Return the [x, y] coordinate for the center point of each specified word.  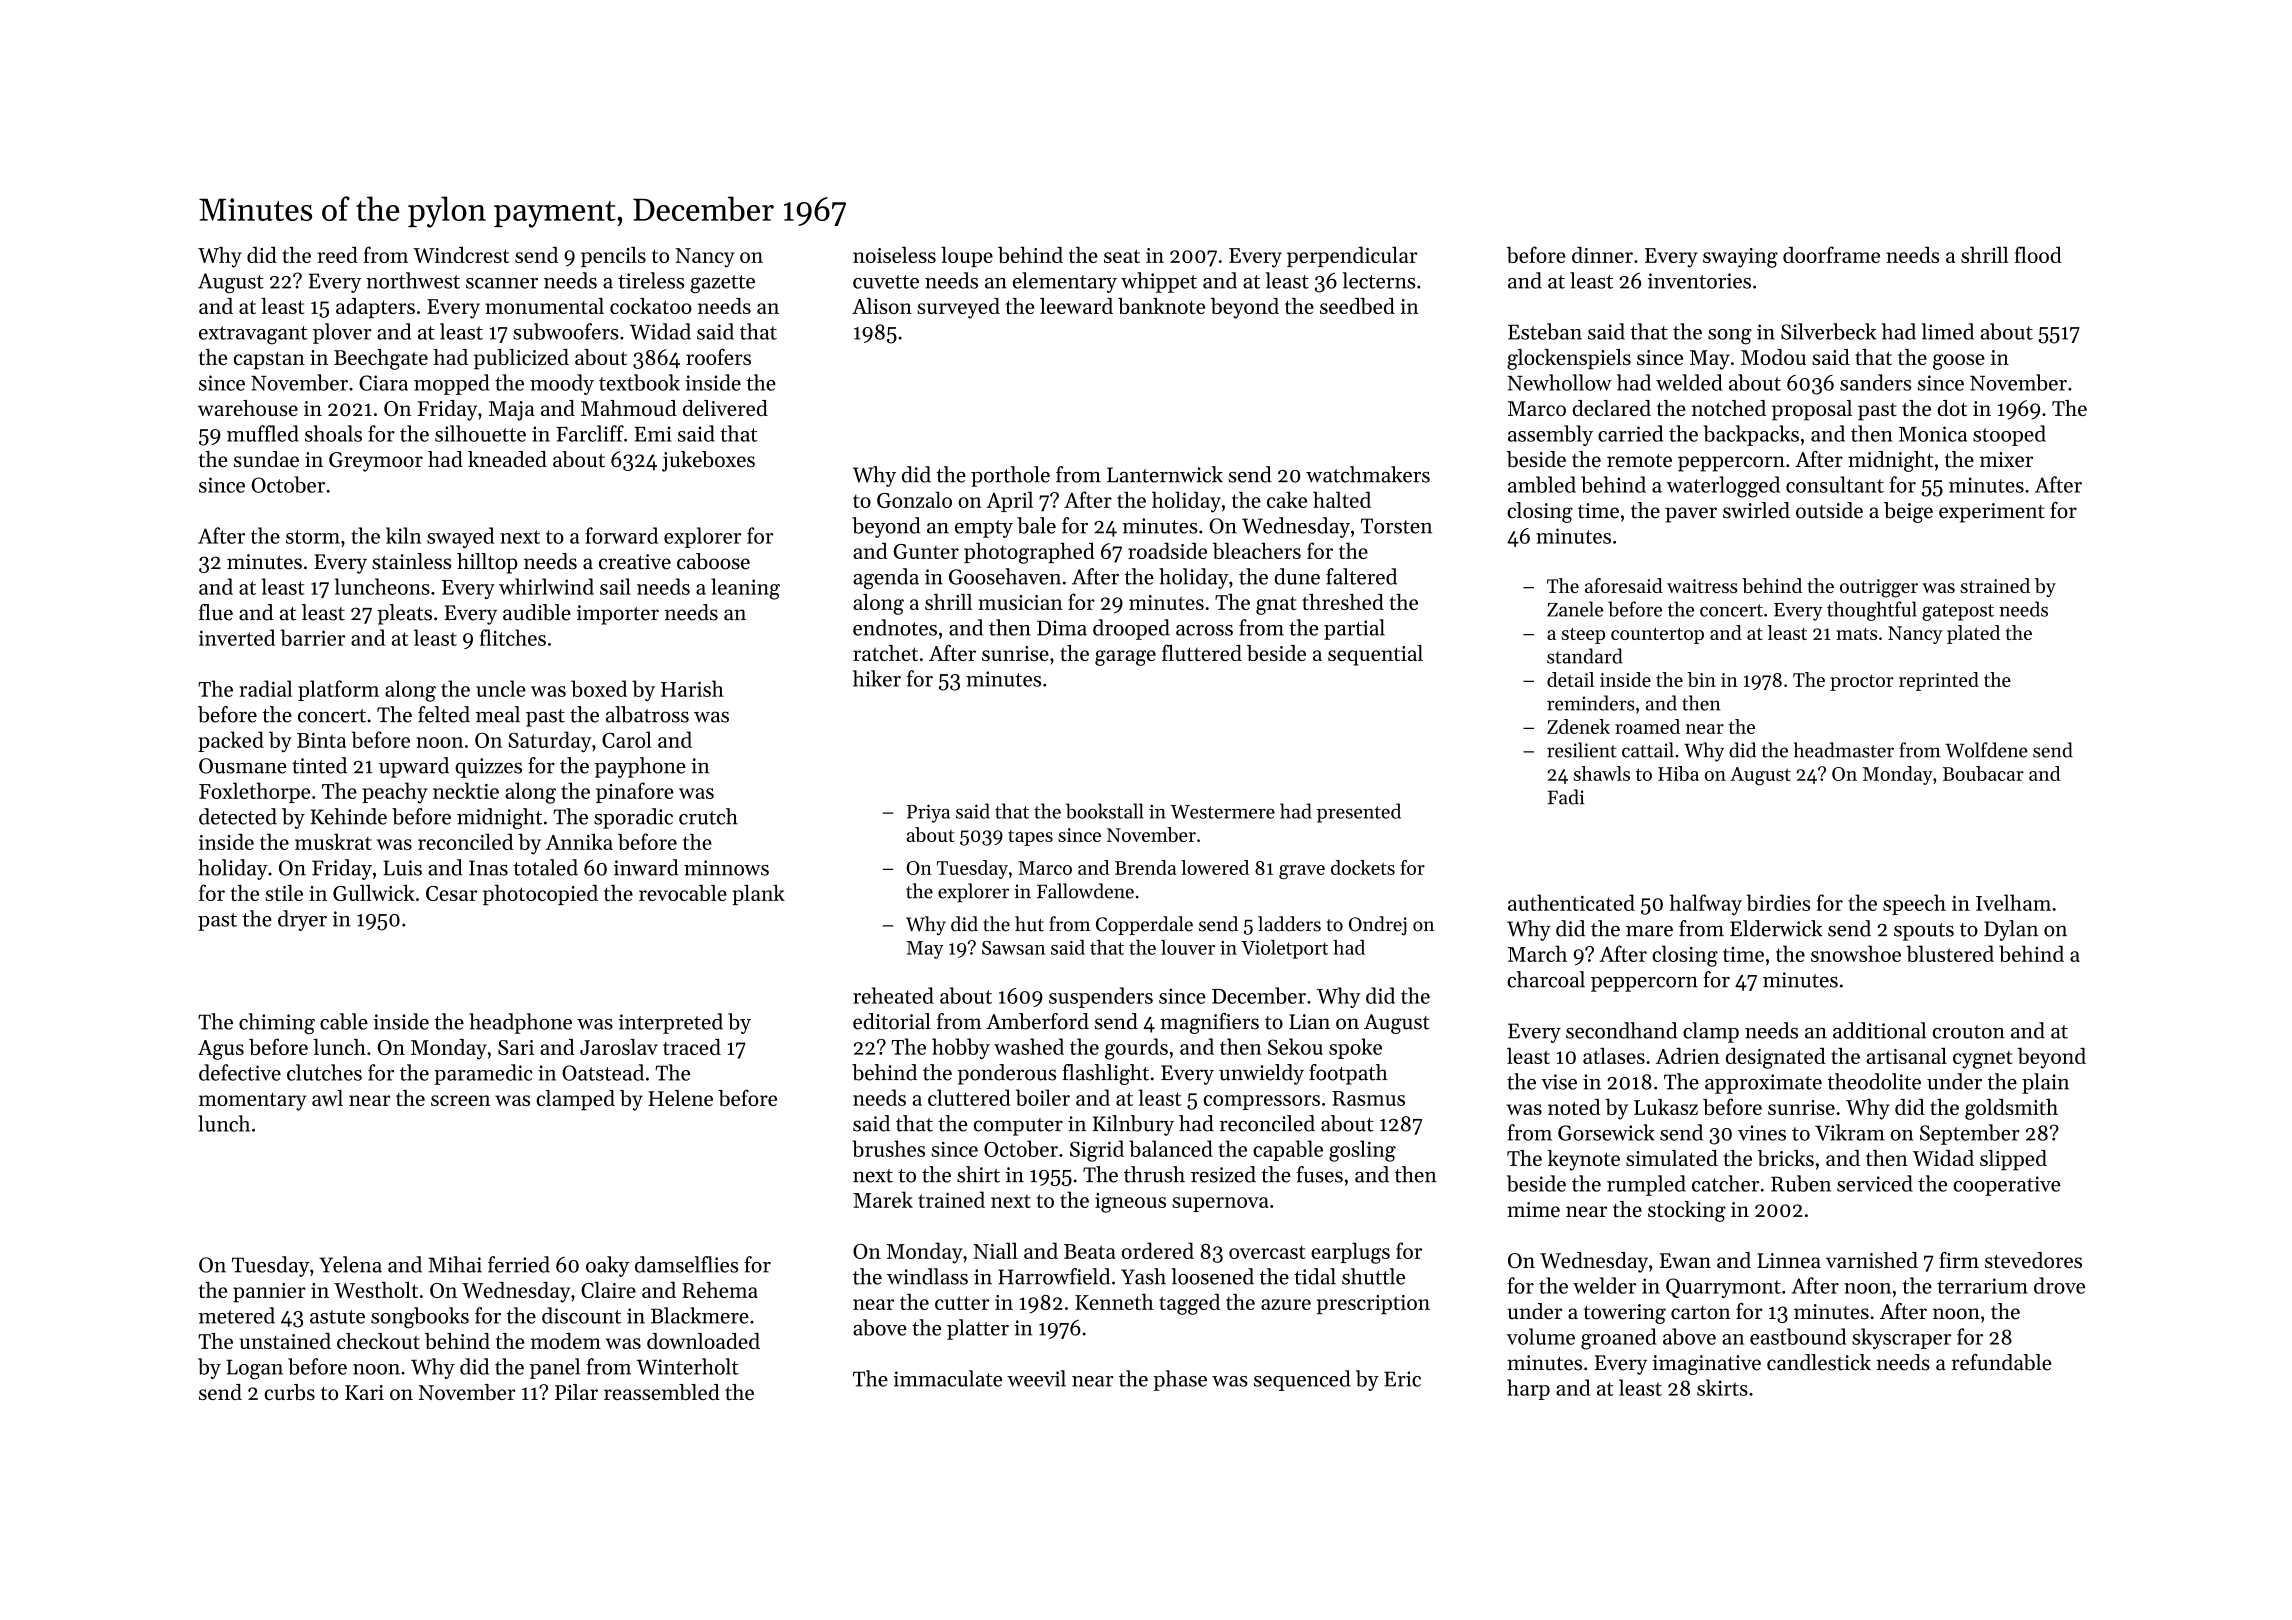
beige [1908, 512]
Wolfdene [1986, 750]
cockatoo [651, 306]
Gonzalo [914, 499]
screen [461, 1100]
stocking [1687, 1211]
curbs [289, 1392]
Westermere [1223, 812]
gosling [1362, 1151]
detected [238, 816]
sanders [1875, 382]
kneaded [507, 459]
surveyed [958, 308]
